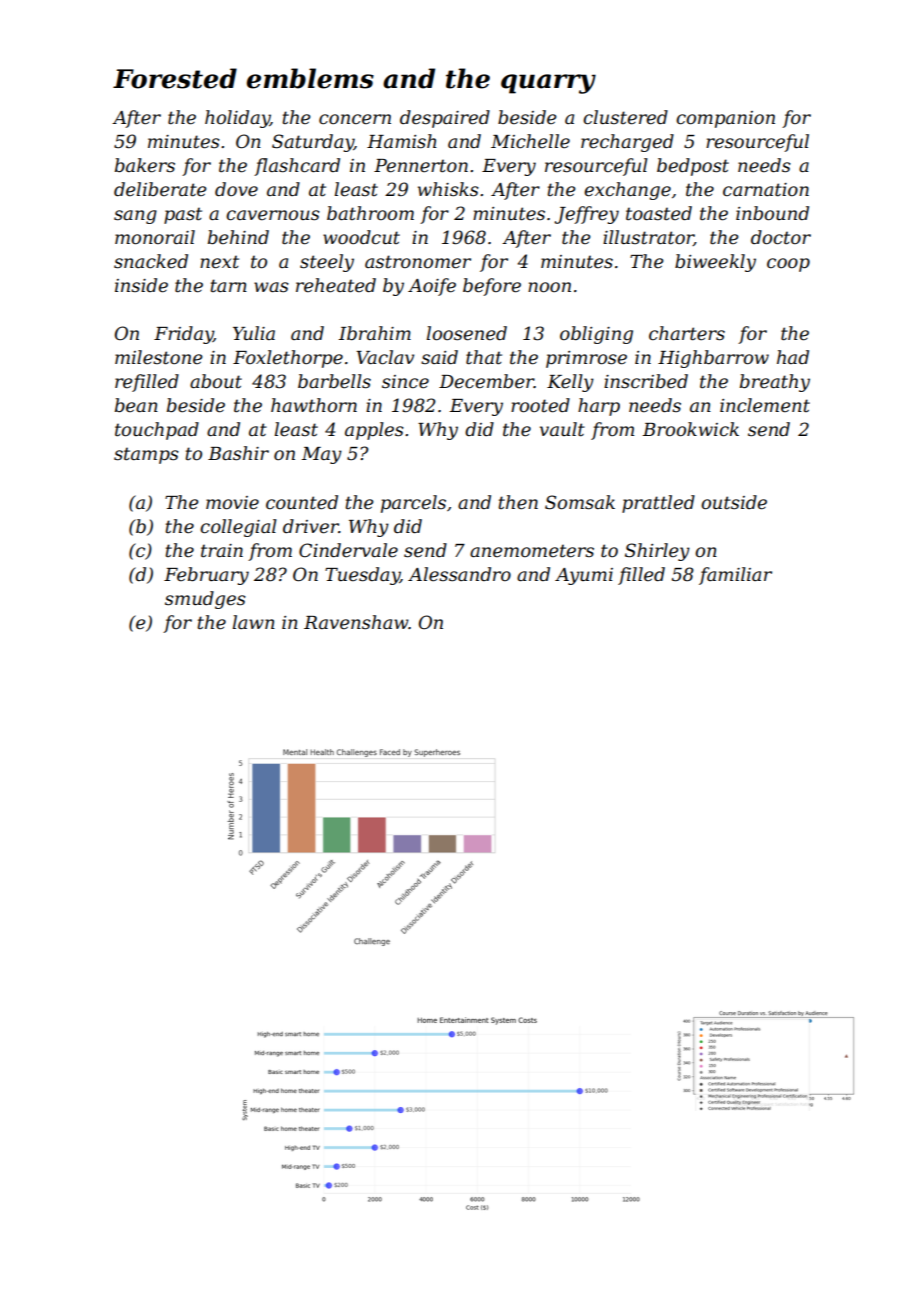  What do you see at coordinates (236, 189) in the screenshot?
I see `dove` at bounding box center [236, 189].
